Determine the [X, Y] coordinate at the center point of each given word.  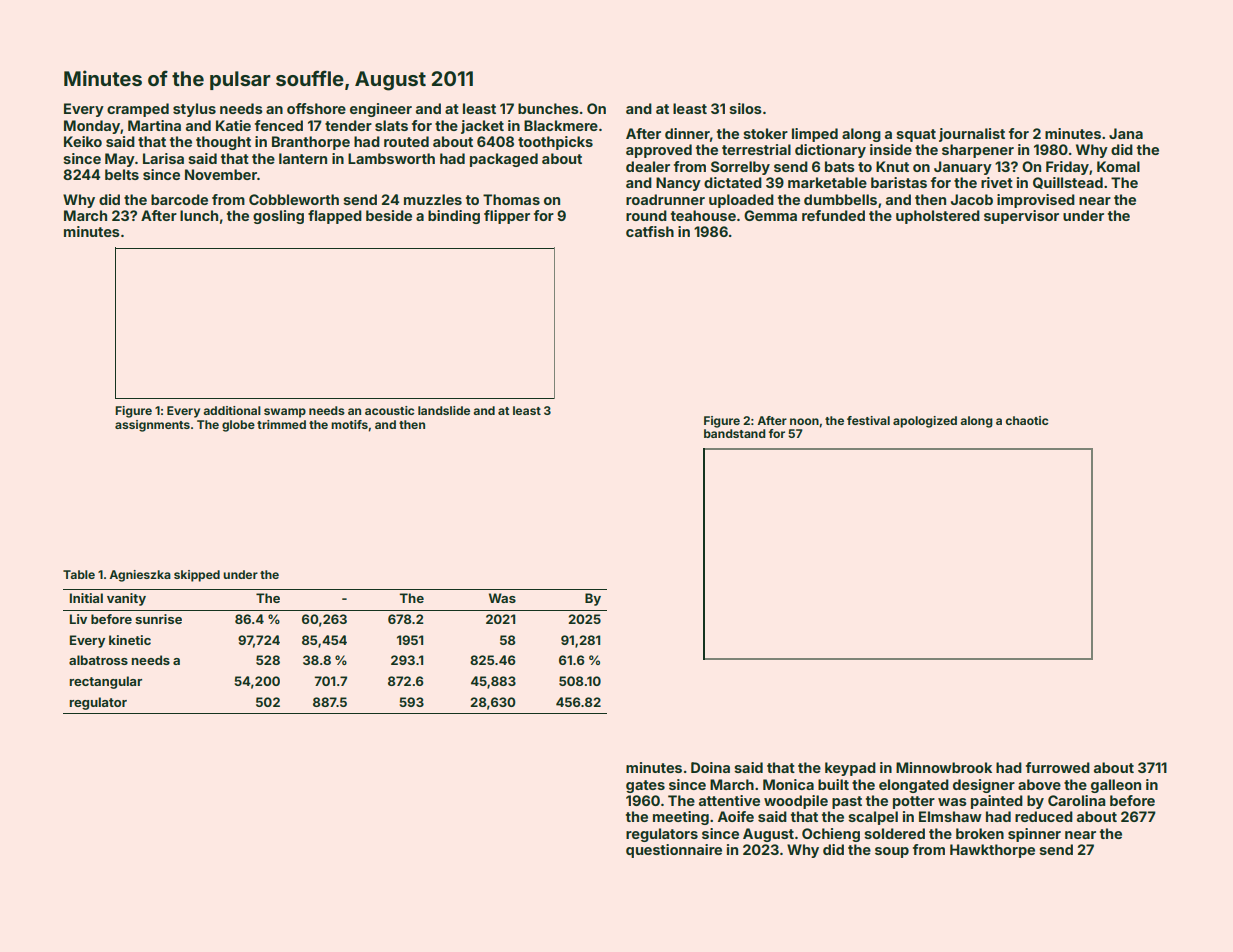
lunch [199, 215]
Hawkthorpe [992, 851]
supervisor [1021, 217]
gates [645, 786]
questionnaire [674, 851]
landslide [444, 410]
